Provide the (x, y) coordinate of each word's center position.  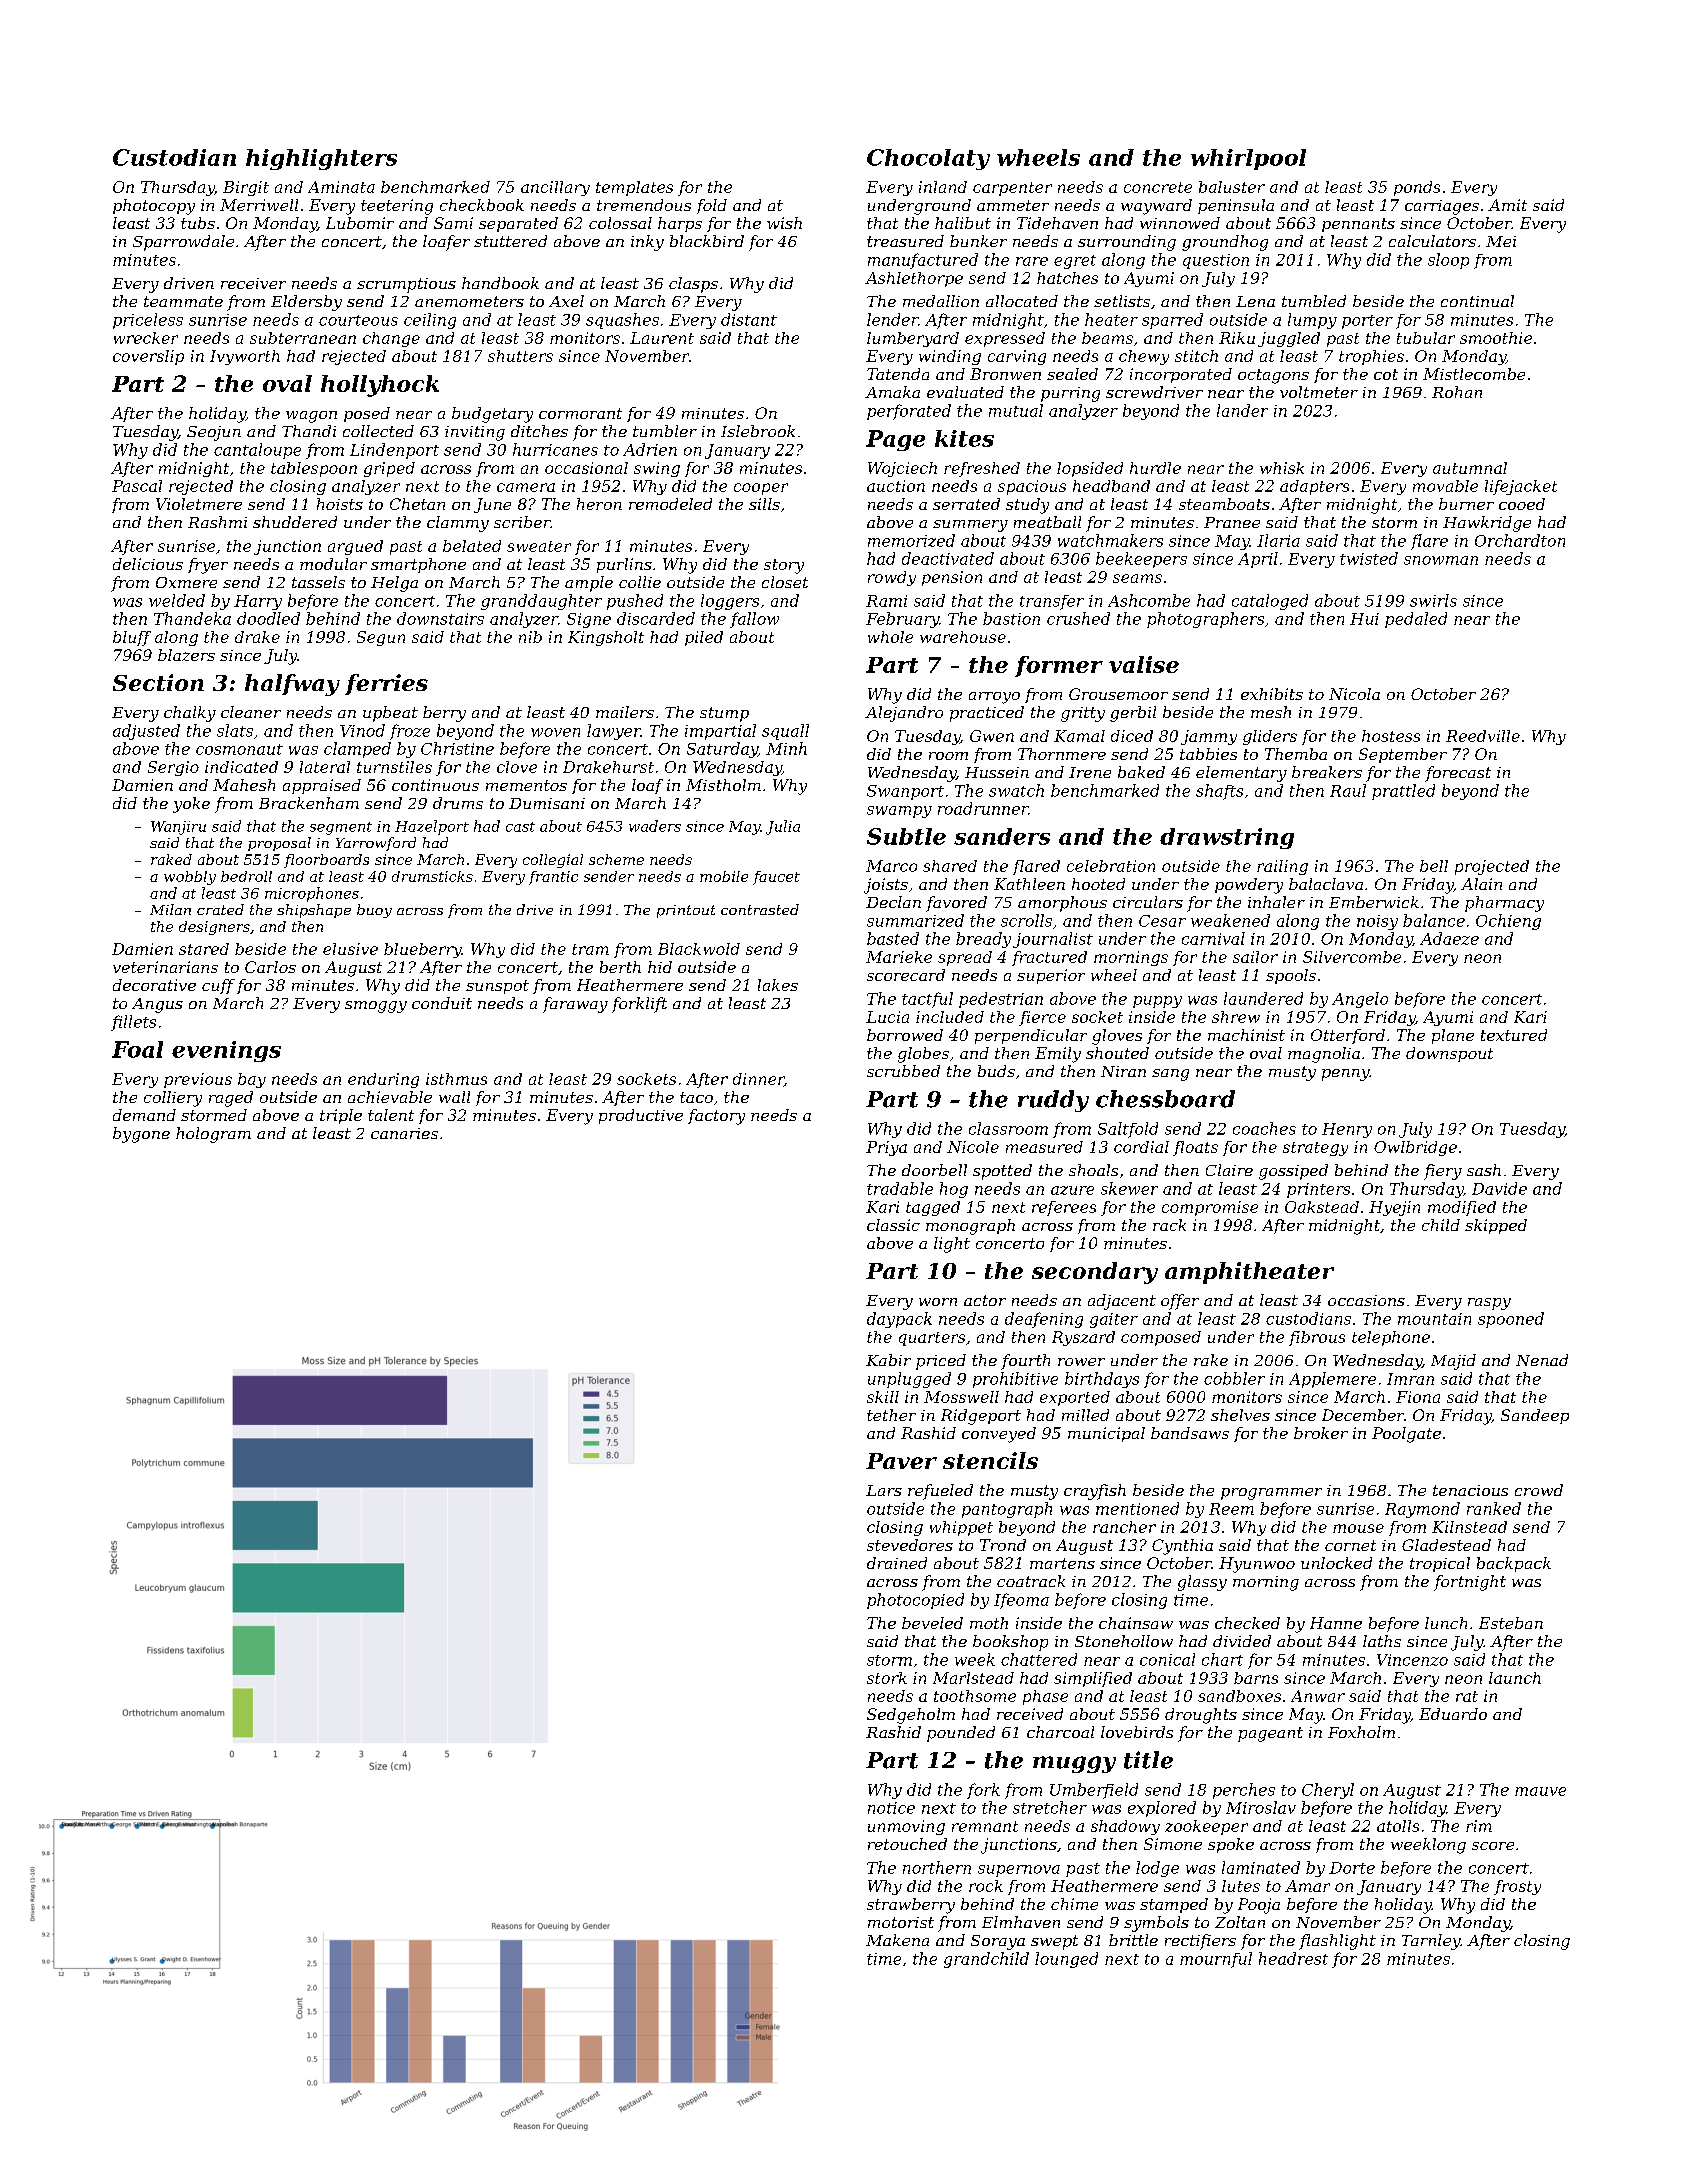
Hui (1364, 619)
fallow (754, 620)
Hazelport (432, 827)
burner (1466, 504)
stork (887, 1678)
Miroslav (1261, 1807)
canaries (404, 1133)
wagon (311, 417)
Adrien (650, 449)
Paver (901, 1461)
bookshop (1010, 1643)
